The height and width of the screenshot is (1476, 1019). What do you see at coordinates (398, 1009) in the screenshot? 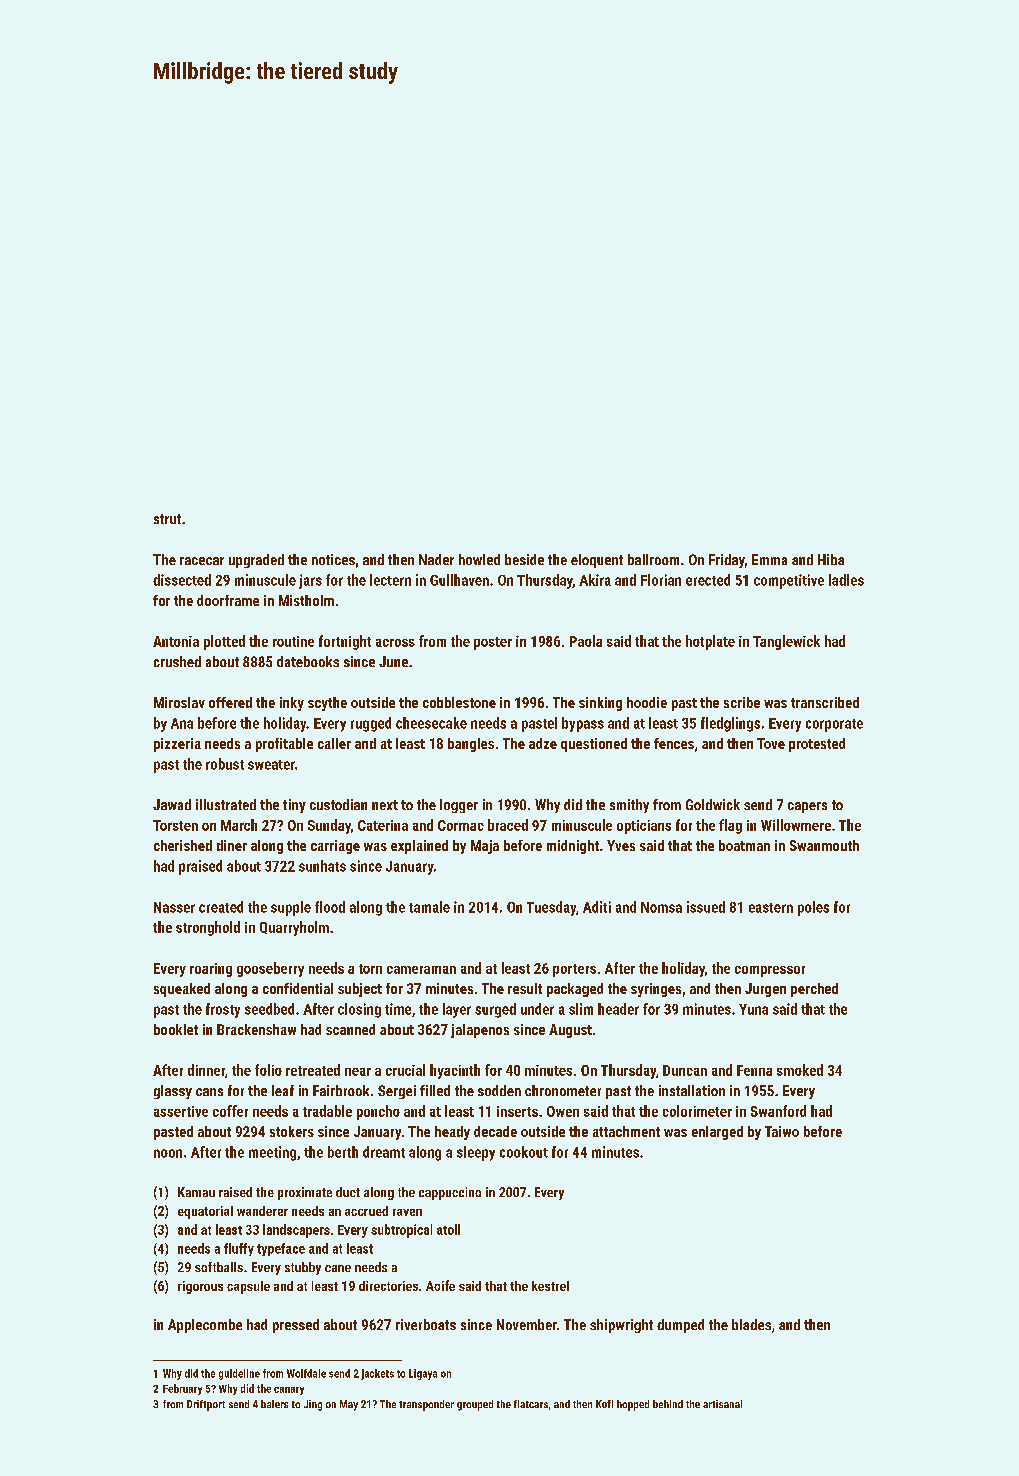
I see `time` at bounding box center [398, 1009].
